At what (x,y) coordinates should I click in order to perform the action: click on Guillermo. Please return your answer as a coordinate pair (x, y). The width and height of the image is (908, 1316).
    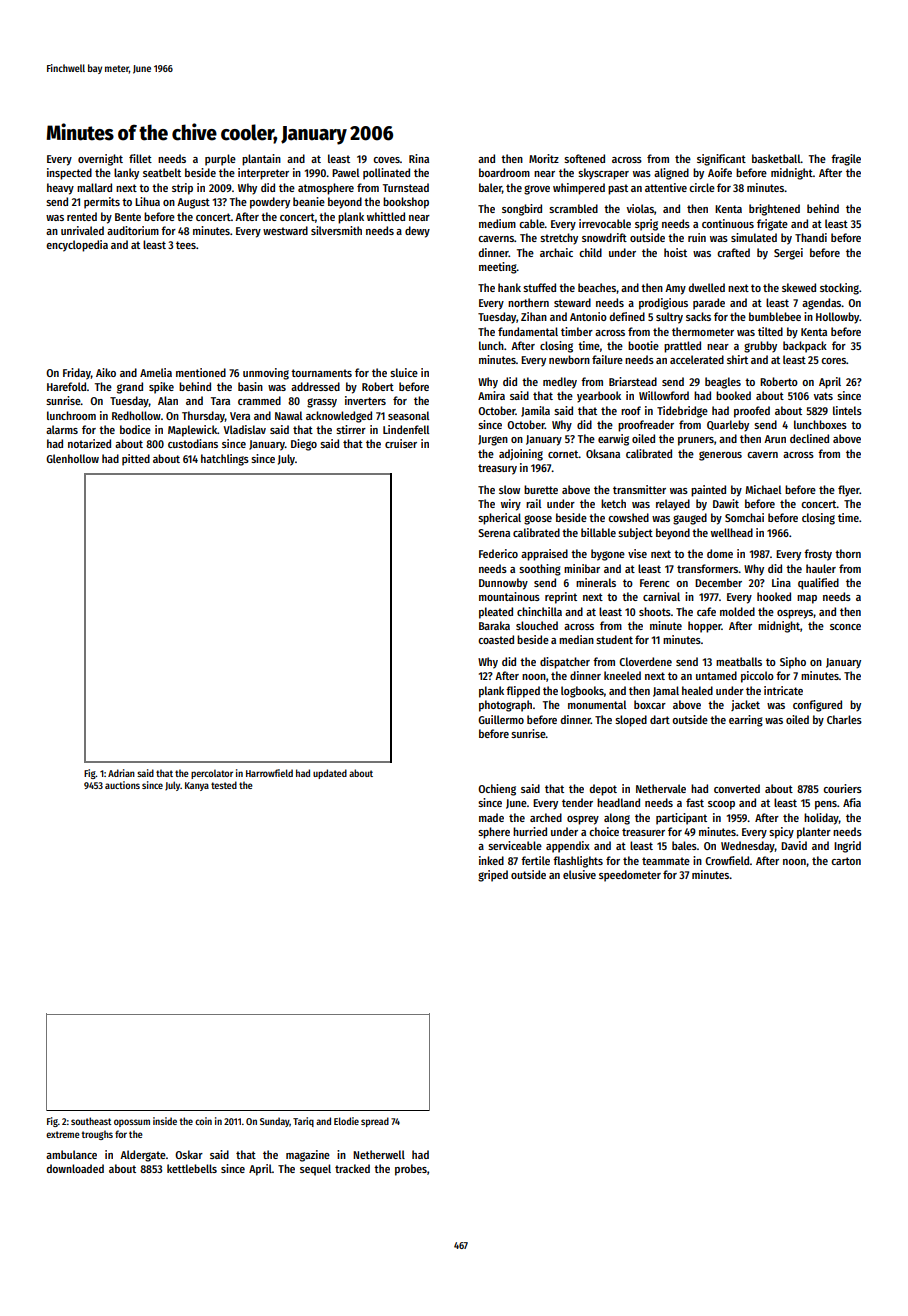
    Looking at the image, I should click on (501, 719).
